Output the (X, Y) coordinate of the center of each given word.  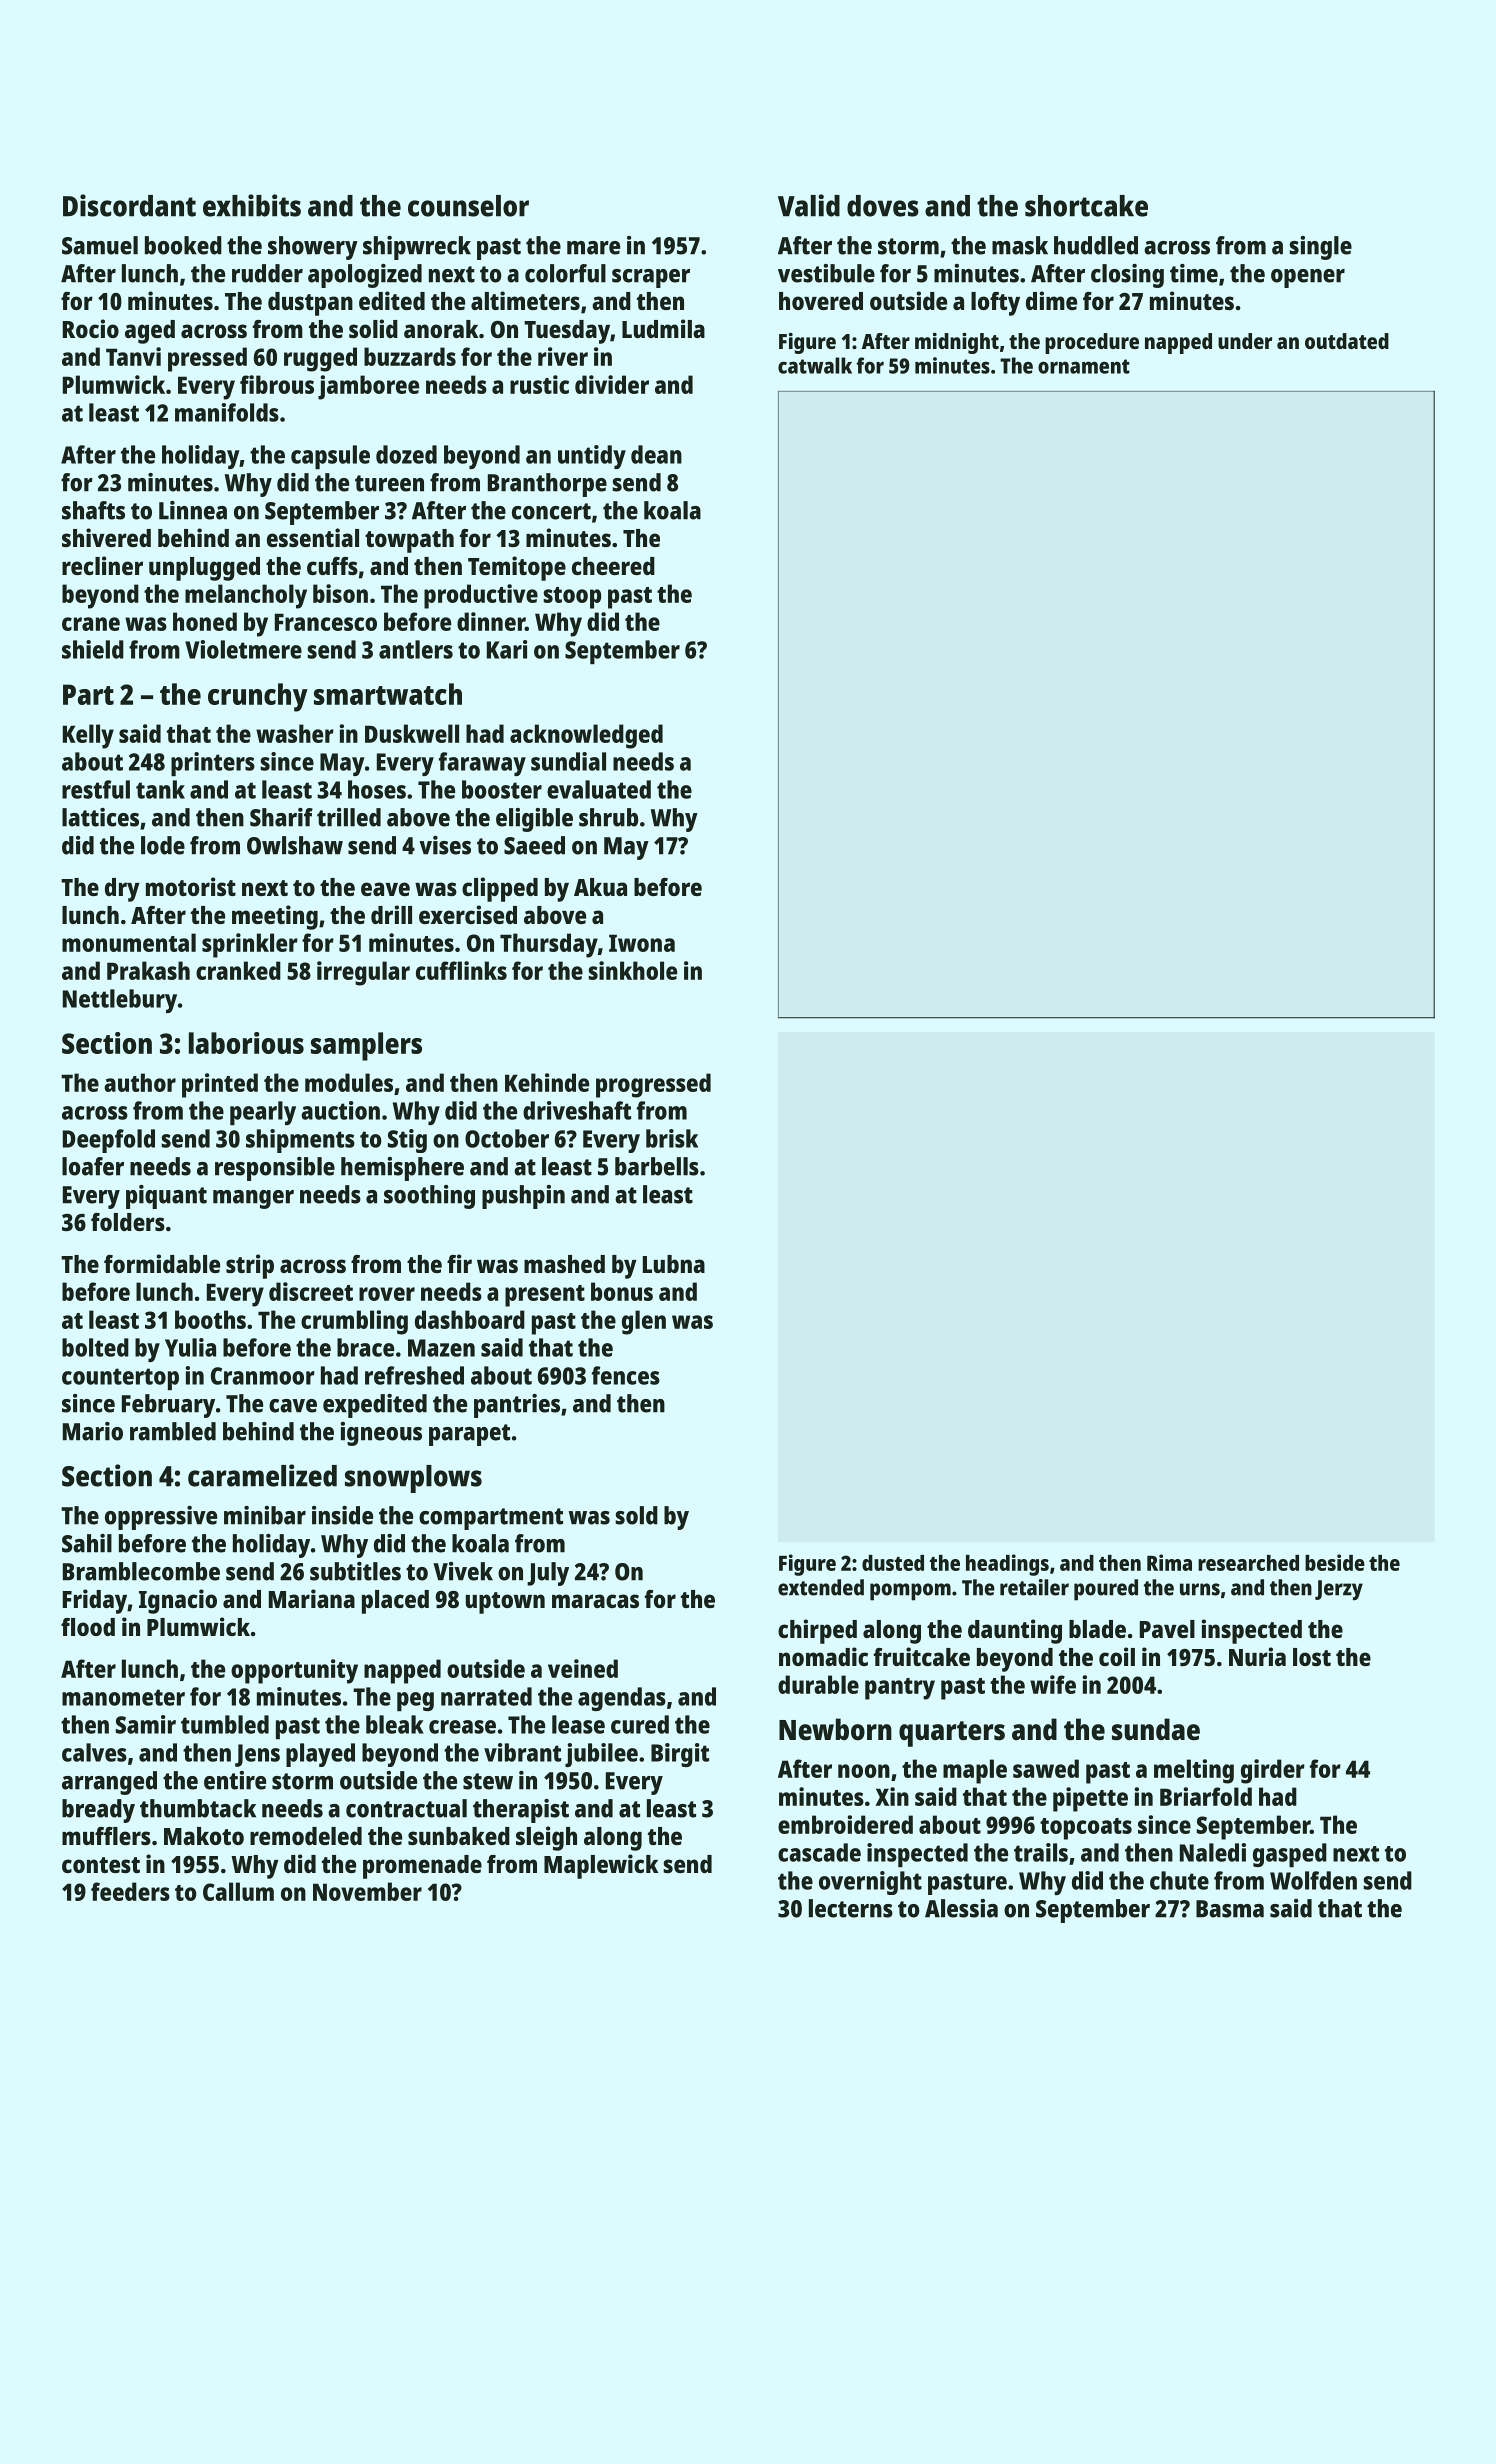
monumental (129, 942)
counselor (468, 206)
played (320, 1755)
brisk (672, 1138)
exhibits (252, 205)
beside (1335, 1562)
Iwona (642, 943)
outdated (1347, 341)
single (1320, 248)
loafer (93, 1166)
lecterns (851, 1908)
